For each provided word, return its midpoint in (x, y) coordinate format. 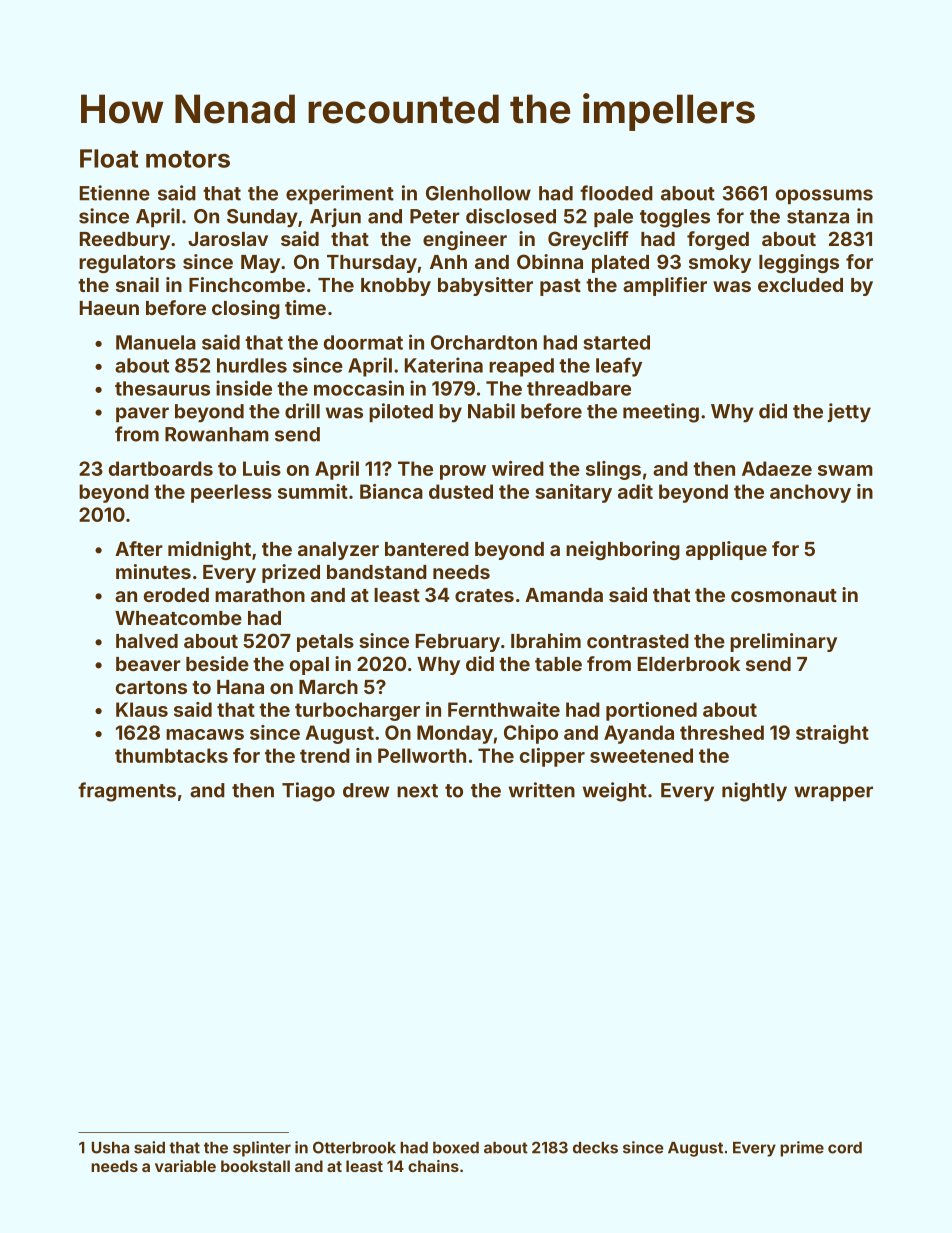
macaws (205, 734)
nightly (754, 792)
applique (726, 550)
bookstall (255, 1166)
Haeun (109, 308)
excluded (800, 285)
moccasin (359, 388)
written (542, 790)
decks (595, 1148)
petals (325, 643)
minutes (153, 571)
